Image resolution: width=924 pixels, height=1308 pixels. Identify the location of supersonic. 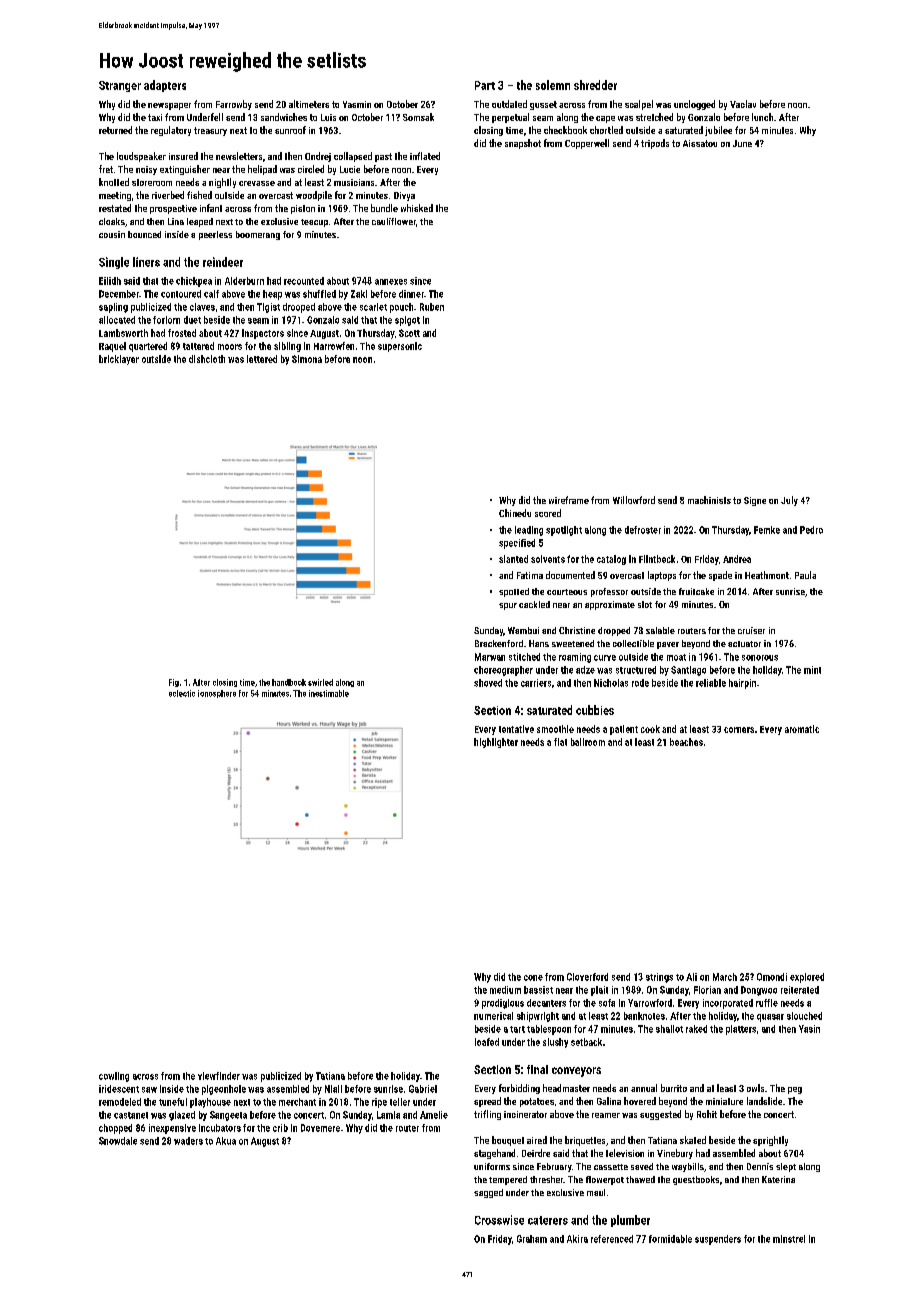
(400, 347).
